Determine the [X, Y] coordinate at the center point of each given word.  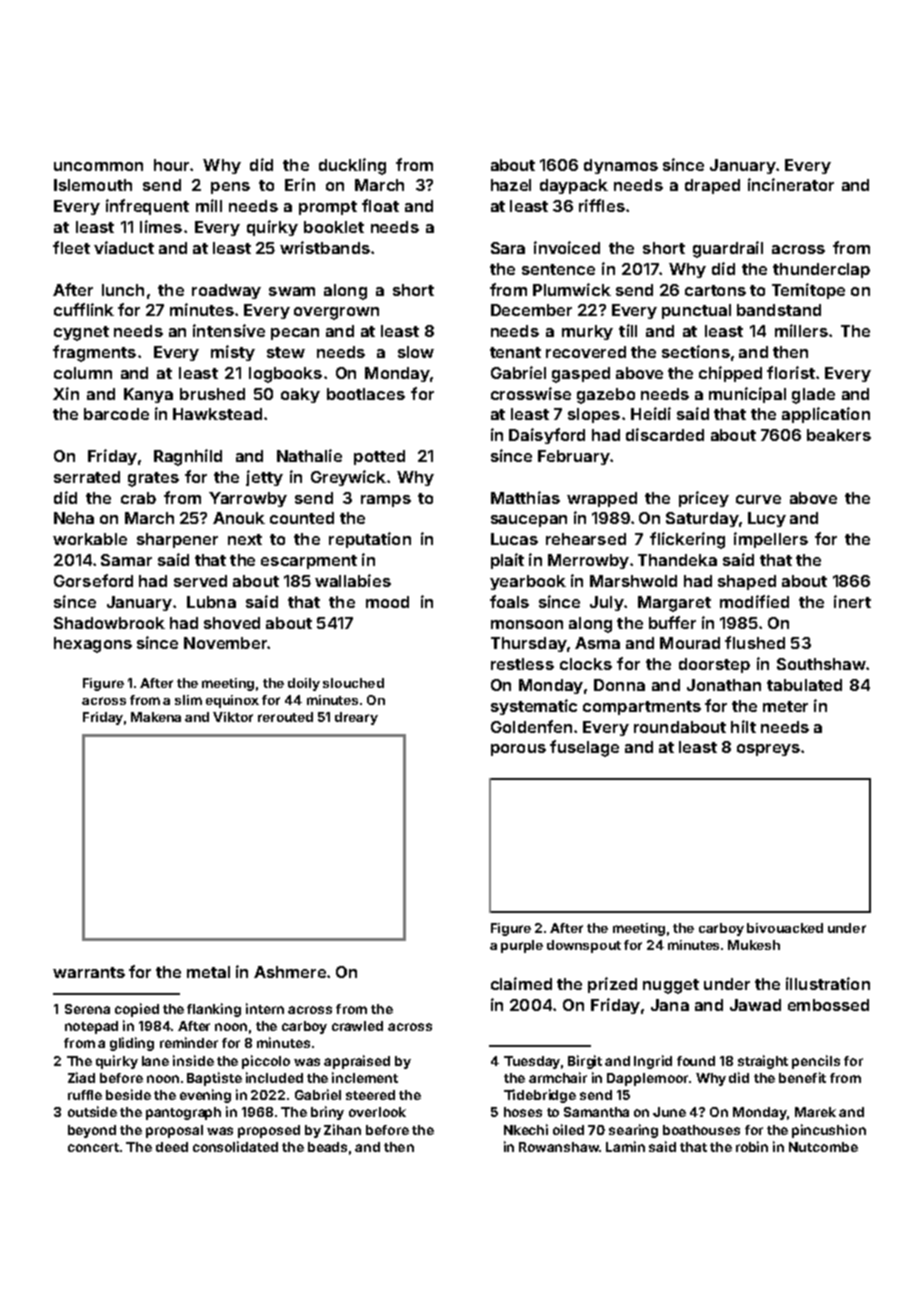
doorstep [714, 665]
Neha [74, 518]
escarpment [309, 562]
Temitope [808, 291]
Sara [508, 248]
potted [379, 457]
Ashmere [290, 972]
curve [758, 499]
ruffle [85, 1095]
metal [208, 972]
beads [327, 1147]
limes [161, 226]
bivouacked [785, 928]
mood [387, 602]
